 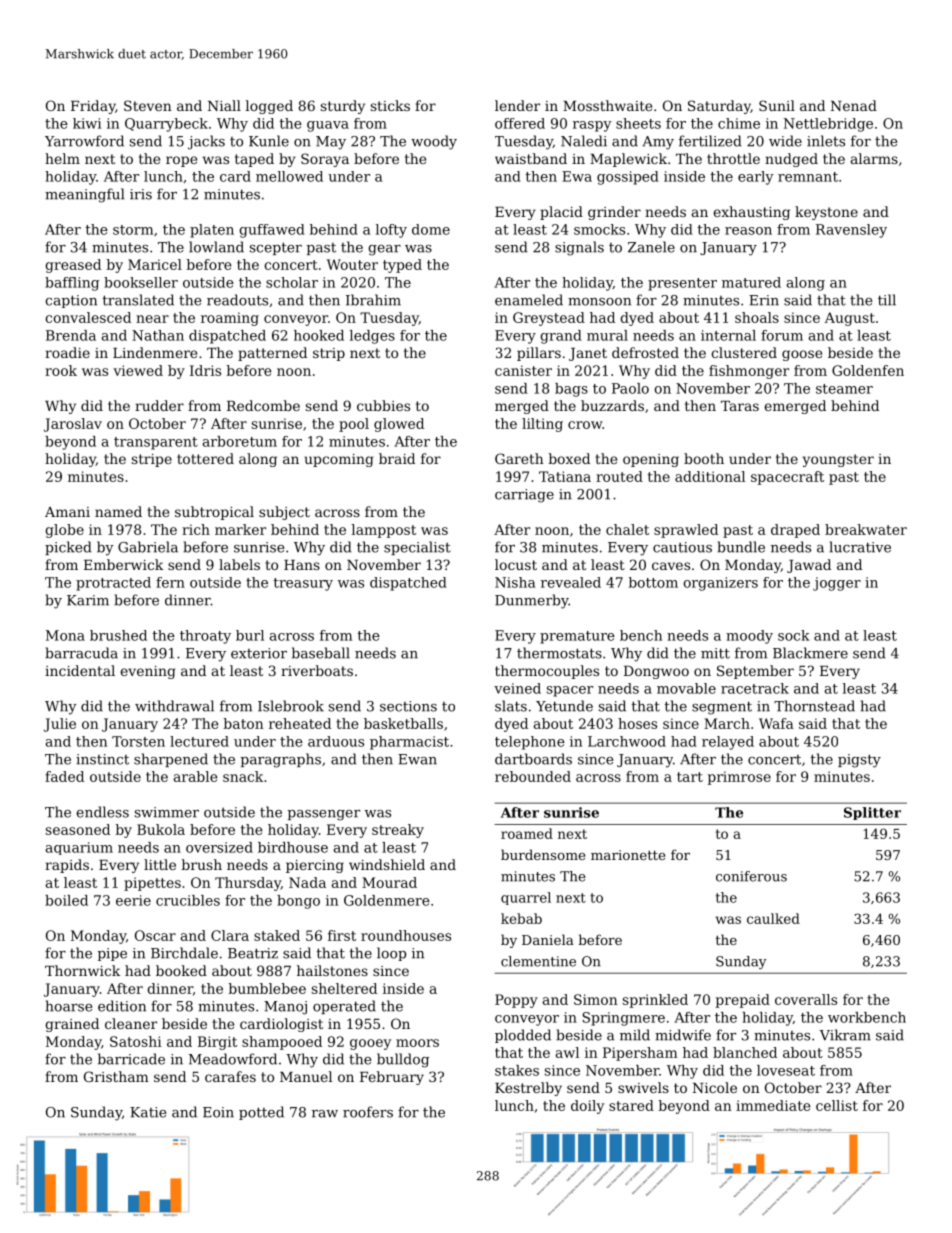 What do you see at coordinates (408, 706) in the screenshot?
I see `sections` at bounding box center [408, 706].
